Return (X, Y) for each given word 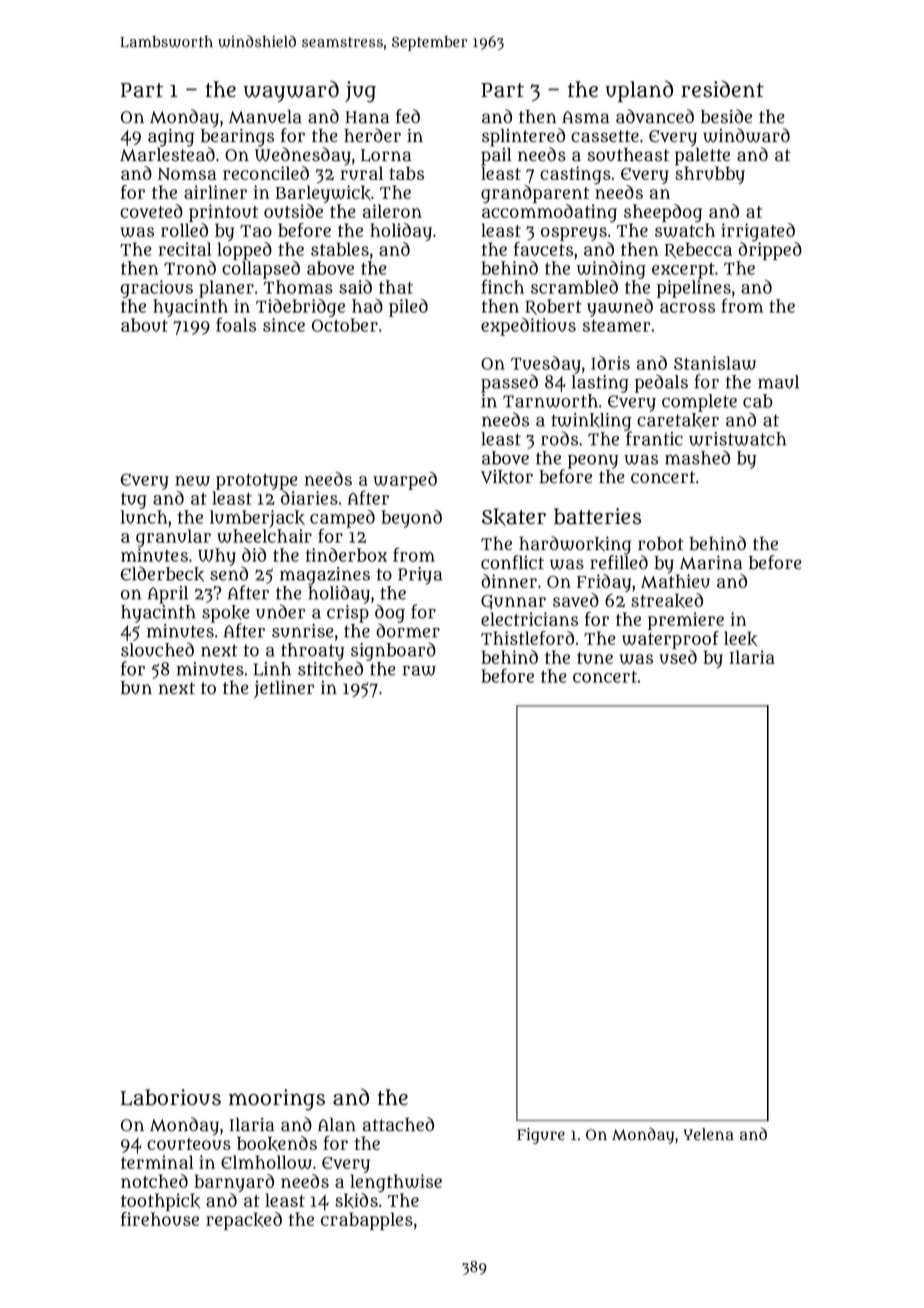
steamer (617, 326)
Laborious (171, 1097)
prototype (257, 482)
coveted (151, 211)
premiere (686, 621)
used (678, 657)
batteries (597, 516)
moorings (277, 1100)
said (355, 287)
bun (136, 688)
